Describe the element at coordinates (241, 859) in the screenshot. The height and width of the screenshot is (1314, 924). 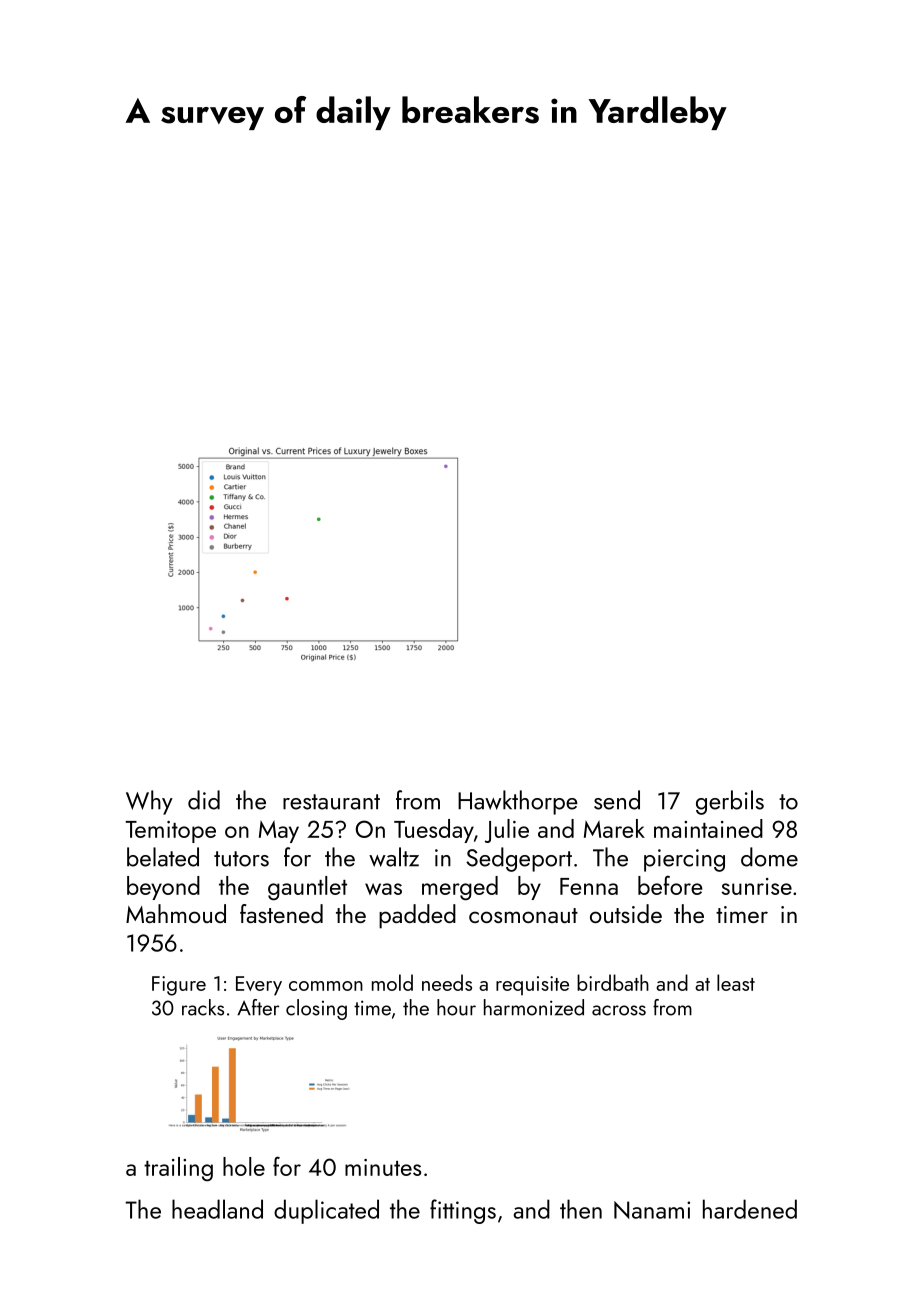
I see `tutors` at that location.
